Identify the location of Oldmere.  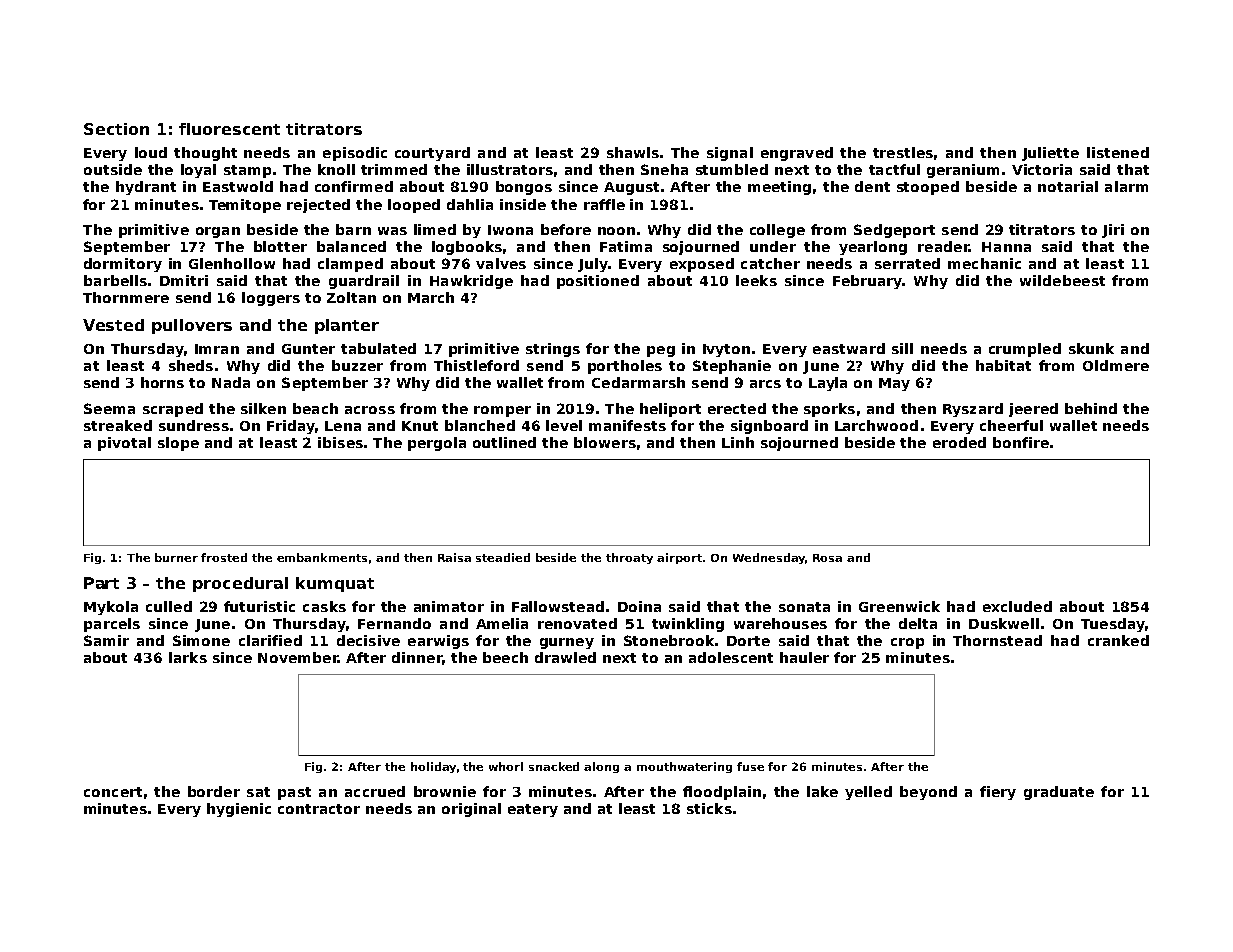
(1116, 365).
